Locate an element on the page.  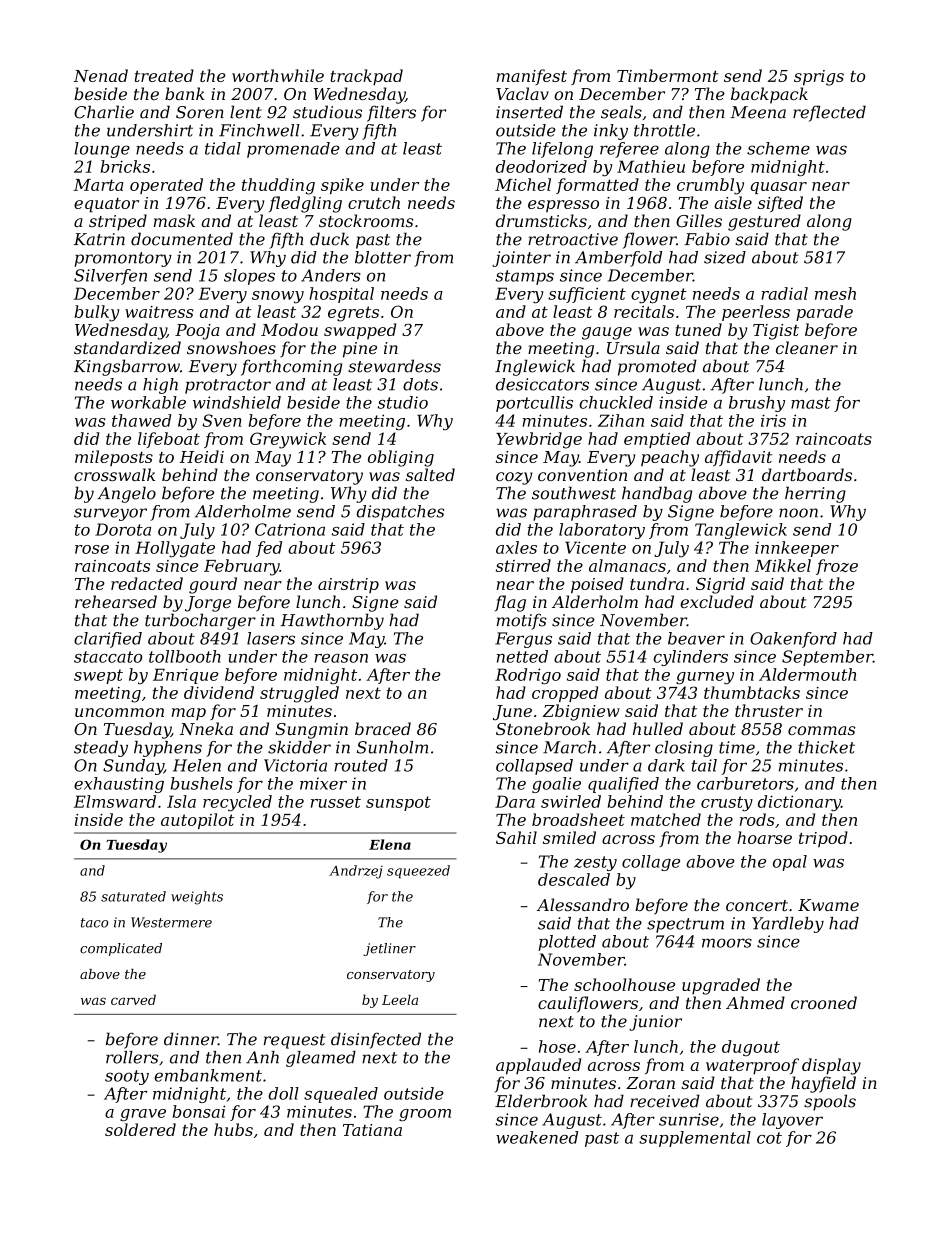
hubs is located at coordinates (233, 1129).
